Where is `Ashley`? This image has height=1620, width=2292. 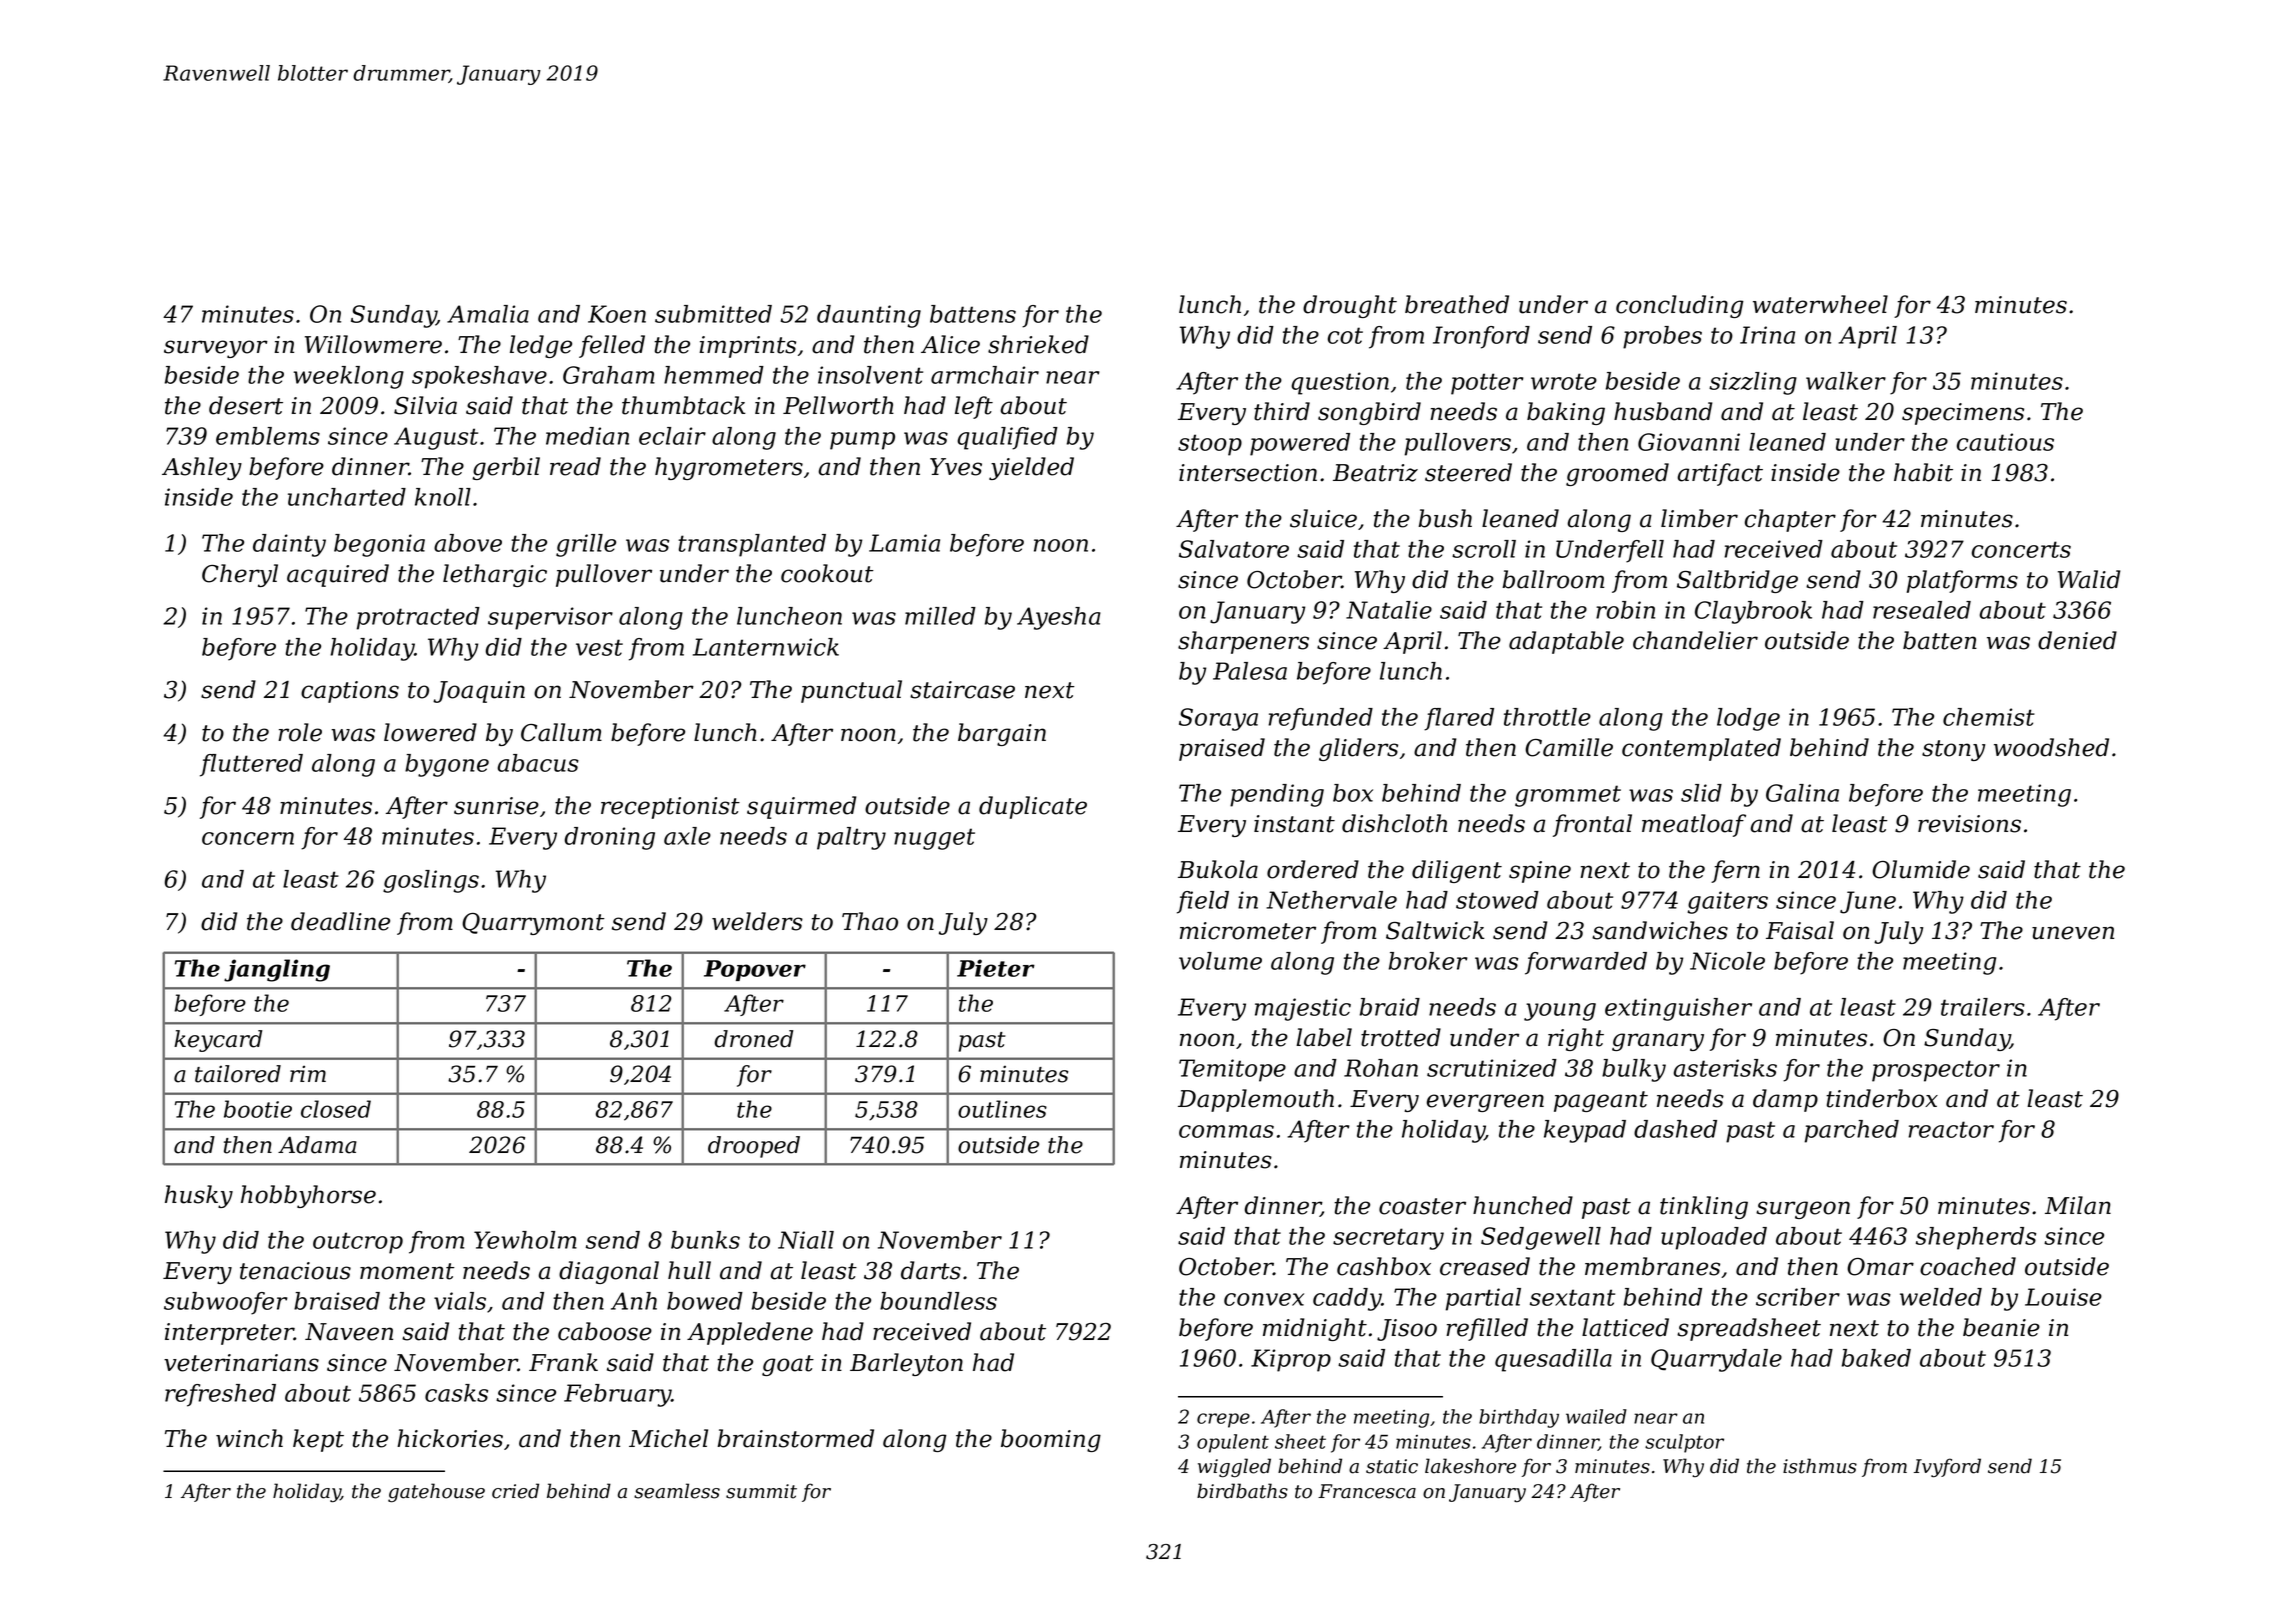 Ashley is located at coordinates (202, 468).
